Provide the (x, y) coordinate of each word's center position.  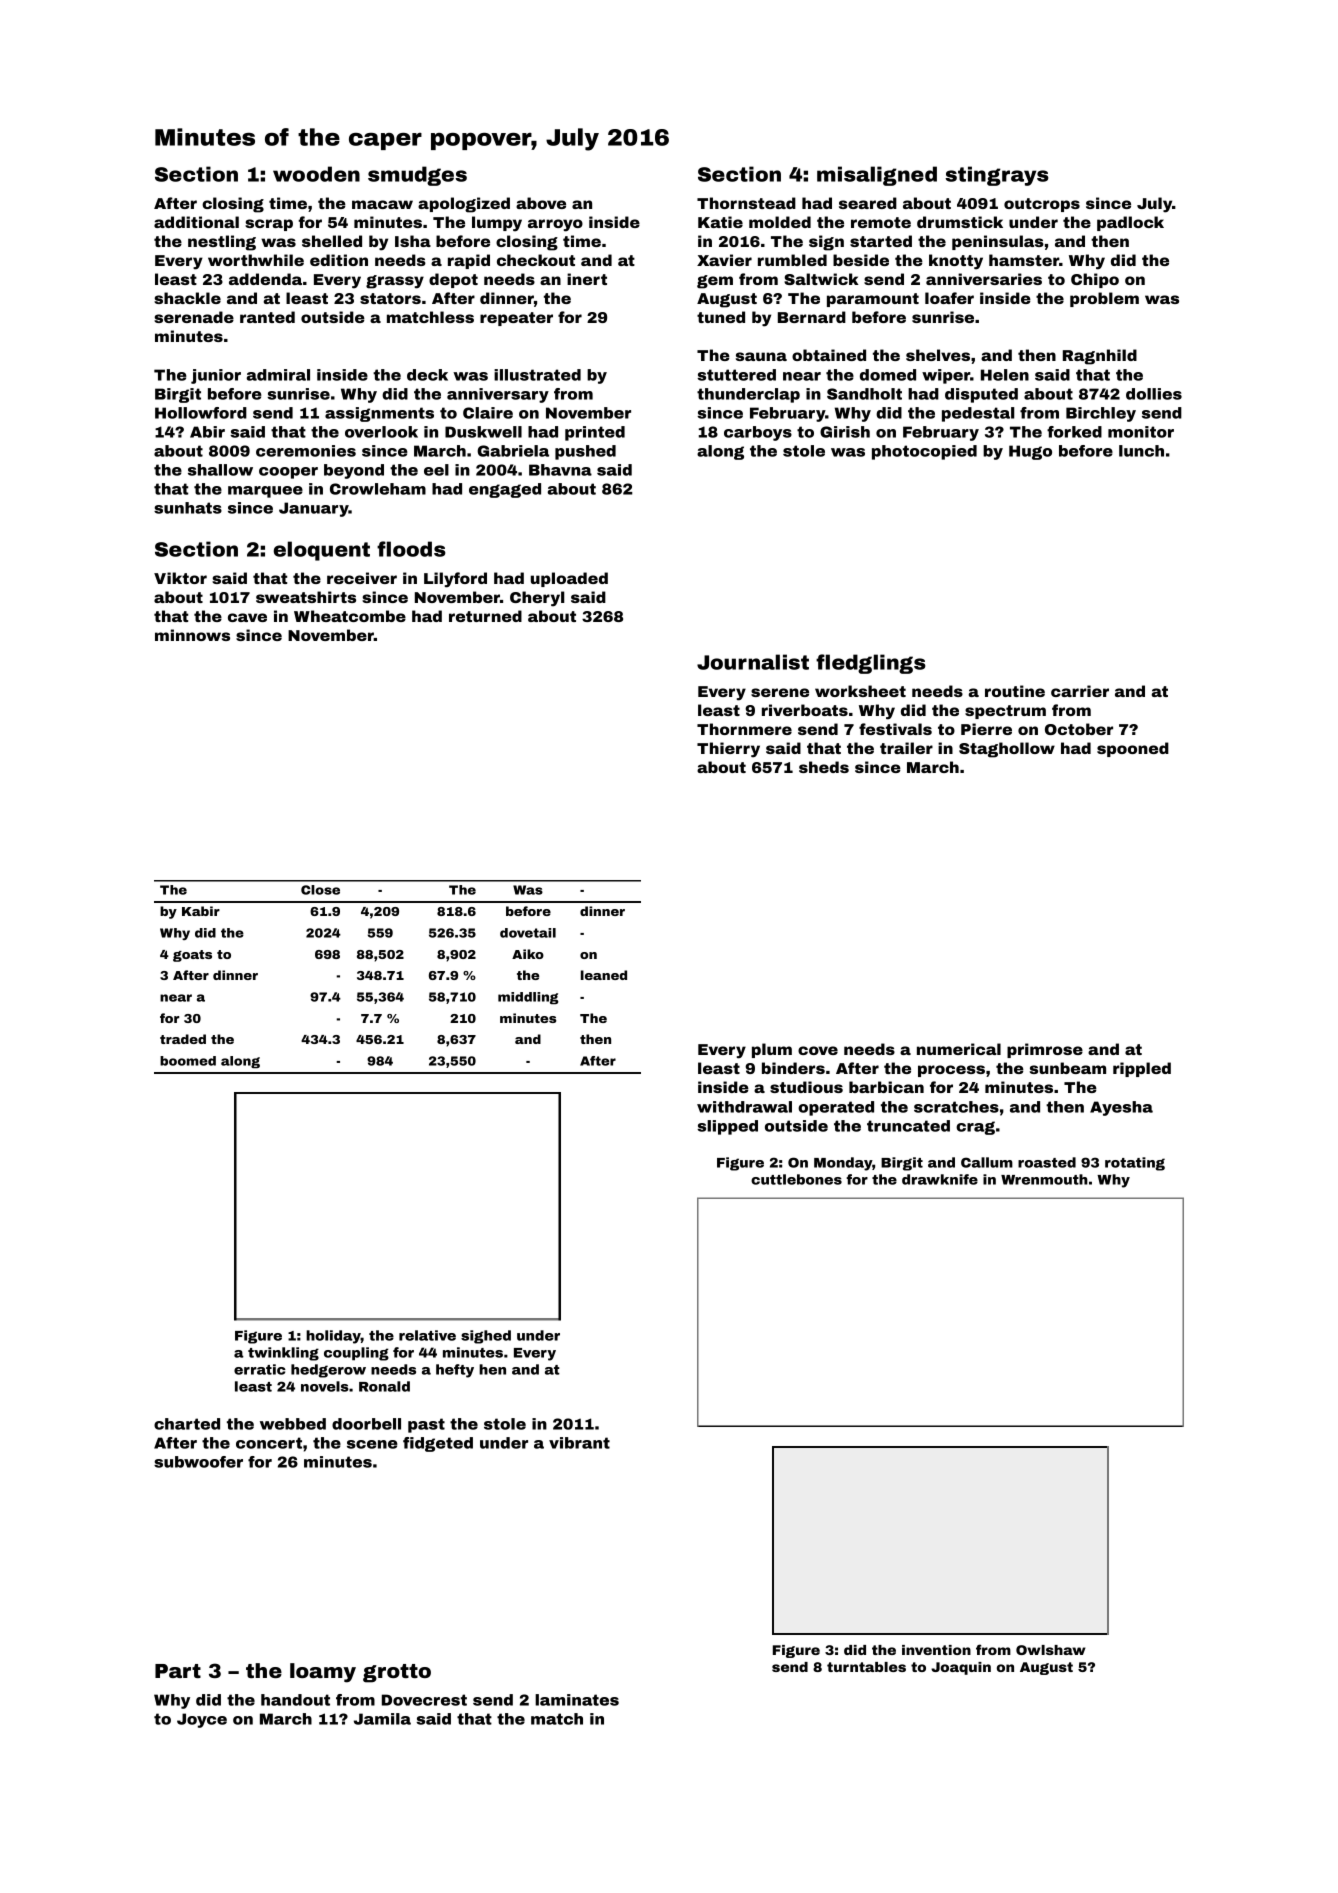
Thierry (728, 750)
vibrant (579, 1443)
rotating (1135, 1164)
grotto (397, 1673)
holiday (333, 1337)
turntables (866, 1667)
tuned (721, 317)
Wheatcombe (350, 616)
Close (320, 890)
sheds (824, 767)
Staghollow (1007, 750)
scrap (269, 225)
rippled (1142, 1069)
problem (1104, 299)
